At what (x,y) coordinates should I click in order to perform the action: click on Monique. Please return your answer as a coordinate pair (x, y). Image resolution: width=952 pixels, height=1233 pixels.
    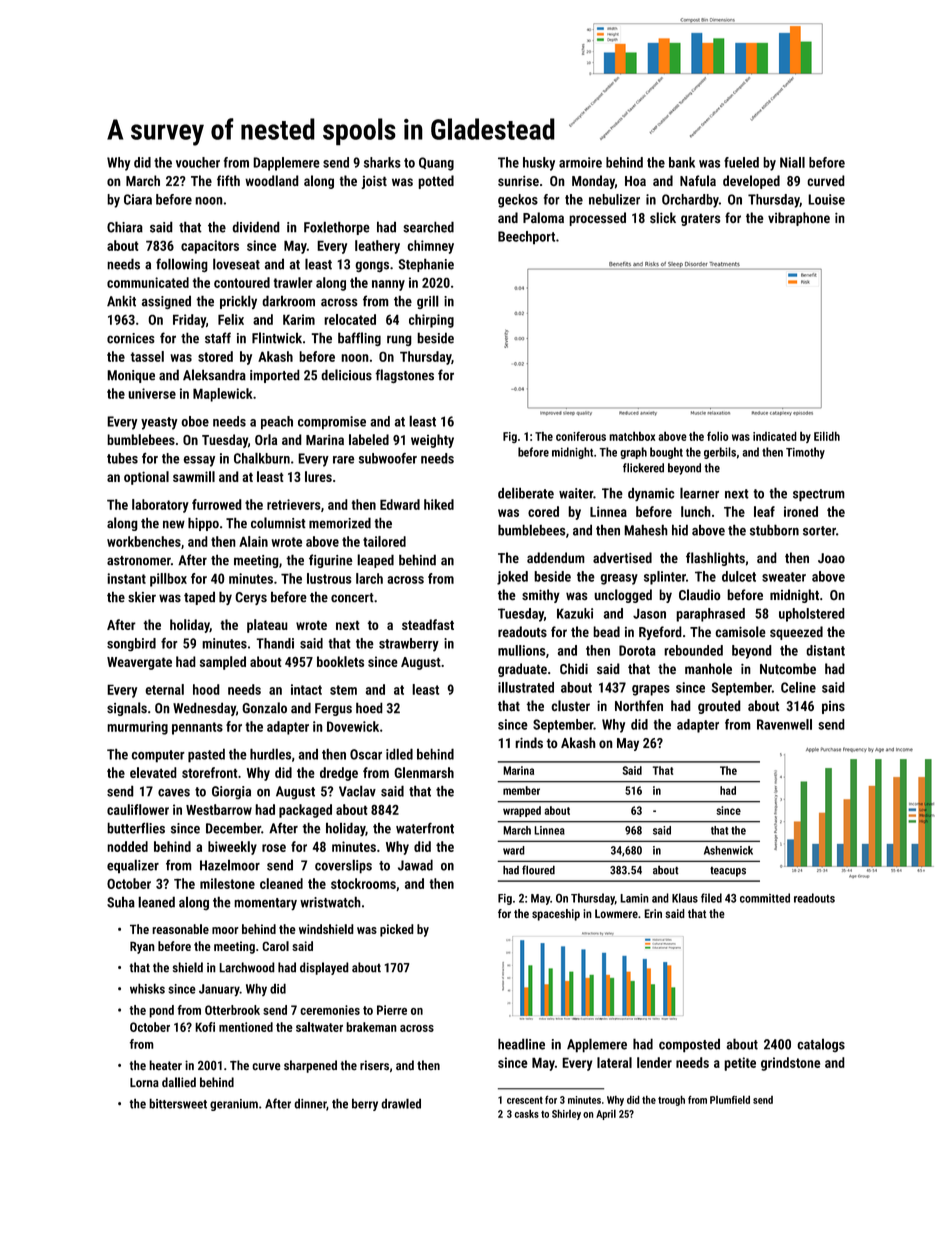
    Looking at the image, I should click on (131, 376).
